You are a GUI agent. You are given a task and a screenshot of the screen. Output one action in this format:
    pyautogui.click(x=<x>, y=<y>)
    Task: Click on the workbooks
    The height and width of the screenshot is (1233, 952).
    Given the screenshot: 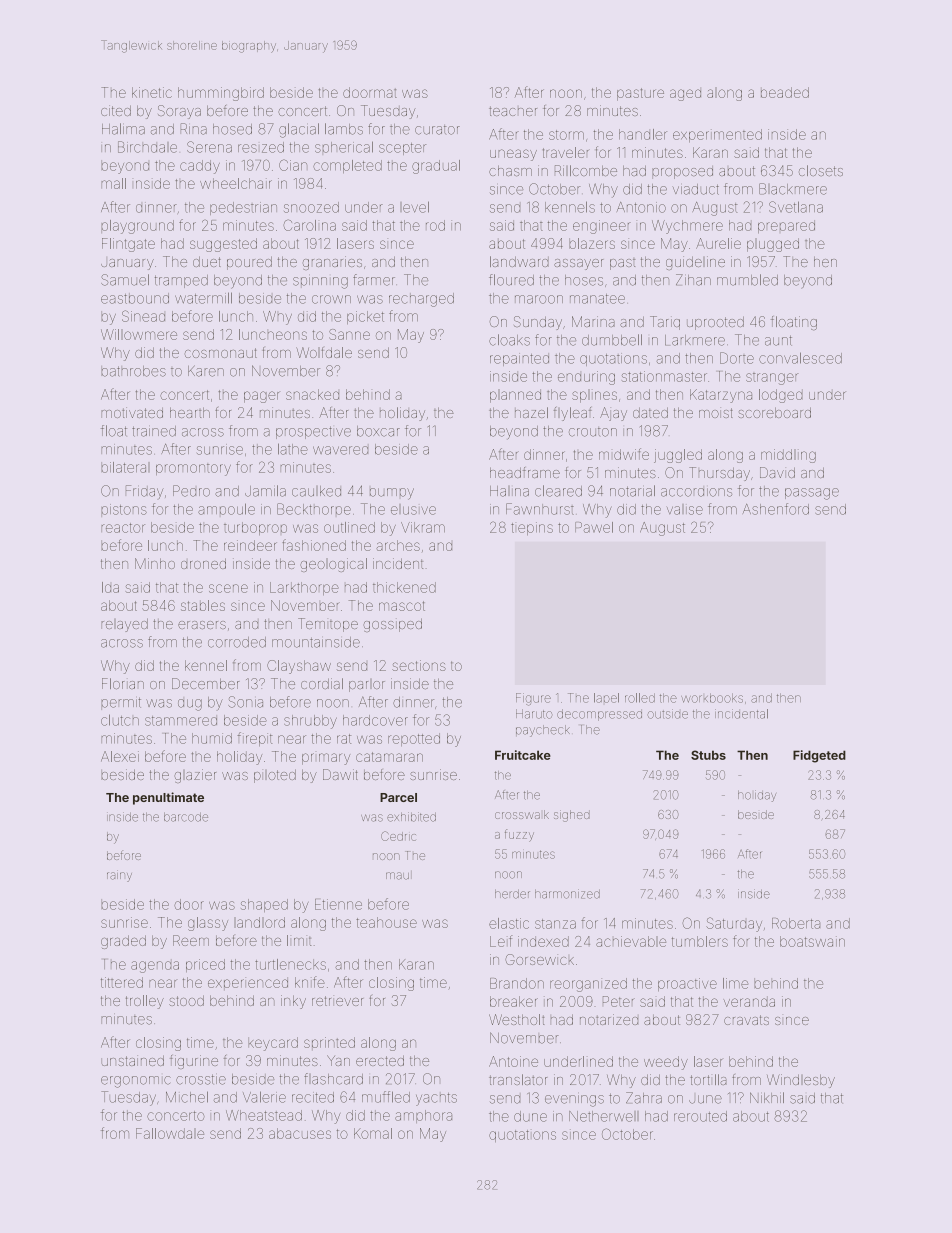 What is the action you would take?
    pyautogui.click(x=712, y=698)
